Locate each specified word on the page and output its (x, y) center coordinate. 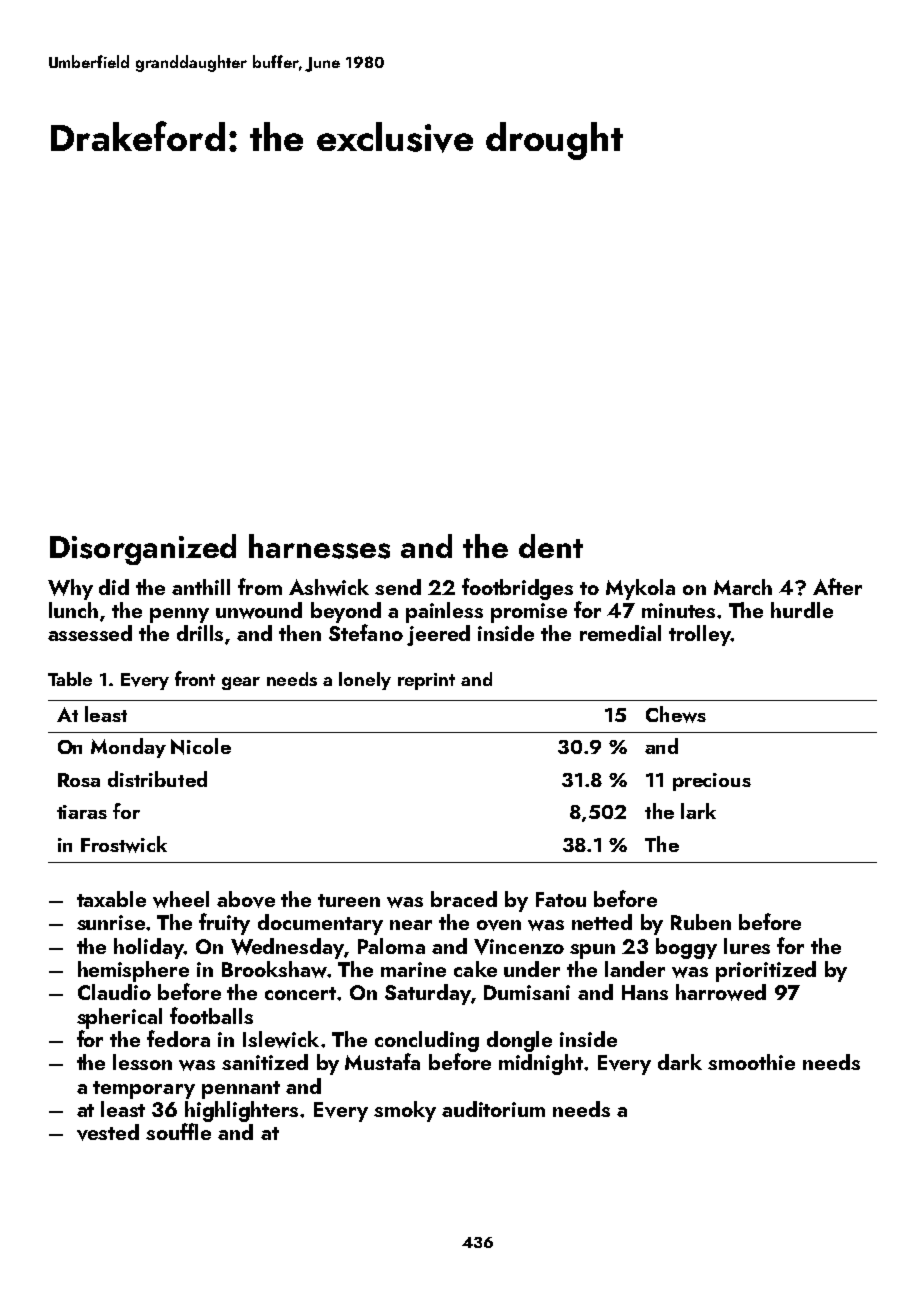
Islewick (281, 1039)
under (532, 969)
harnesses (319, 546)
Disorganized (143, 549)
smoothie (751, 1062)
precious (712, 782)
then (300, 633)
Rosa (79, 780)
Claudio (114, 992)
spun (592, 951)
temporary (144, 1090)
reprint (426, 681)
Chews (676, 714)
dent (551, 546)
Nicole (201, 746)
